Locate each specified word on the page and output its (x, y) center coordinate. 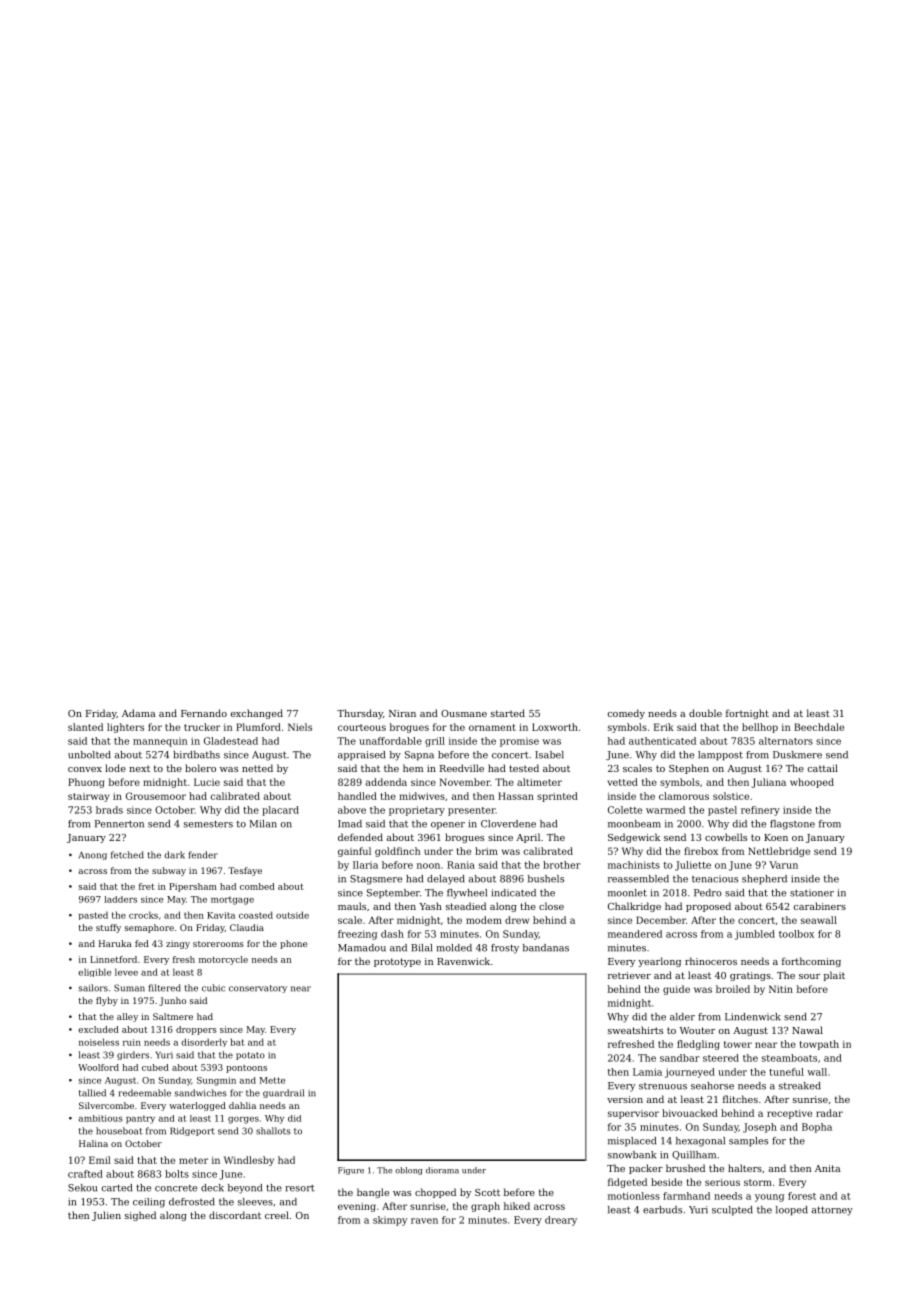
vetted (623, 782)
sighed (140, 1216)
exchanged (257, 714)
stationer (812, 893)
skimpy (390, 1221)
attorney (832, 1211)
